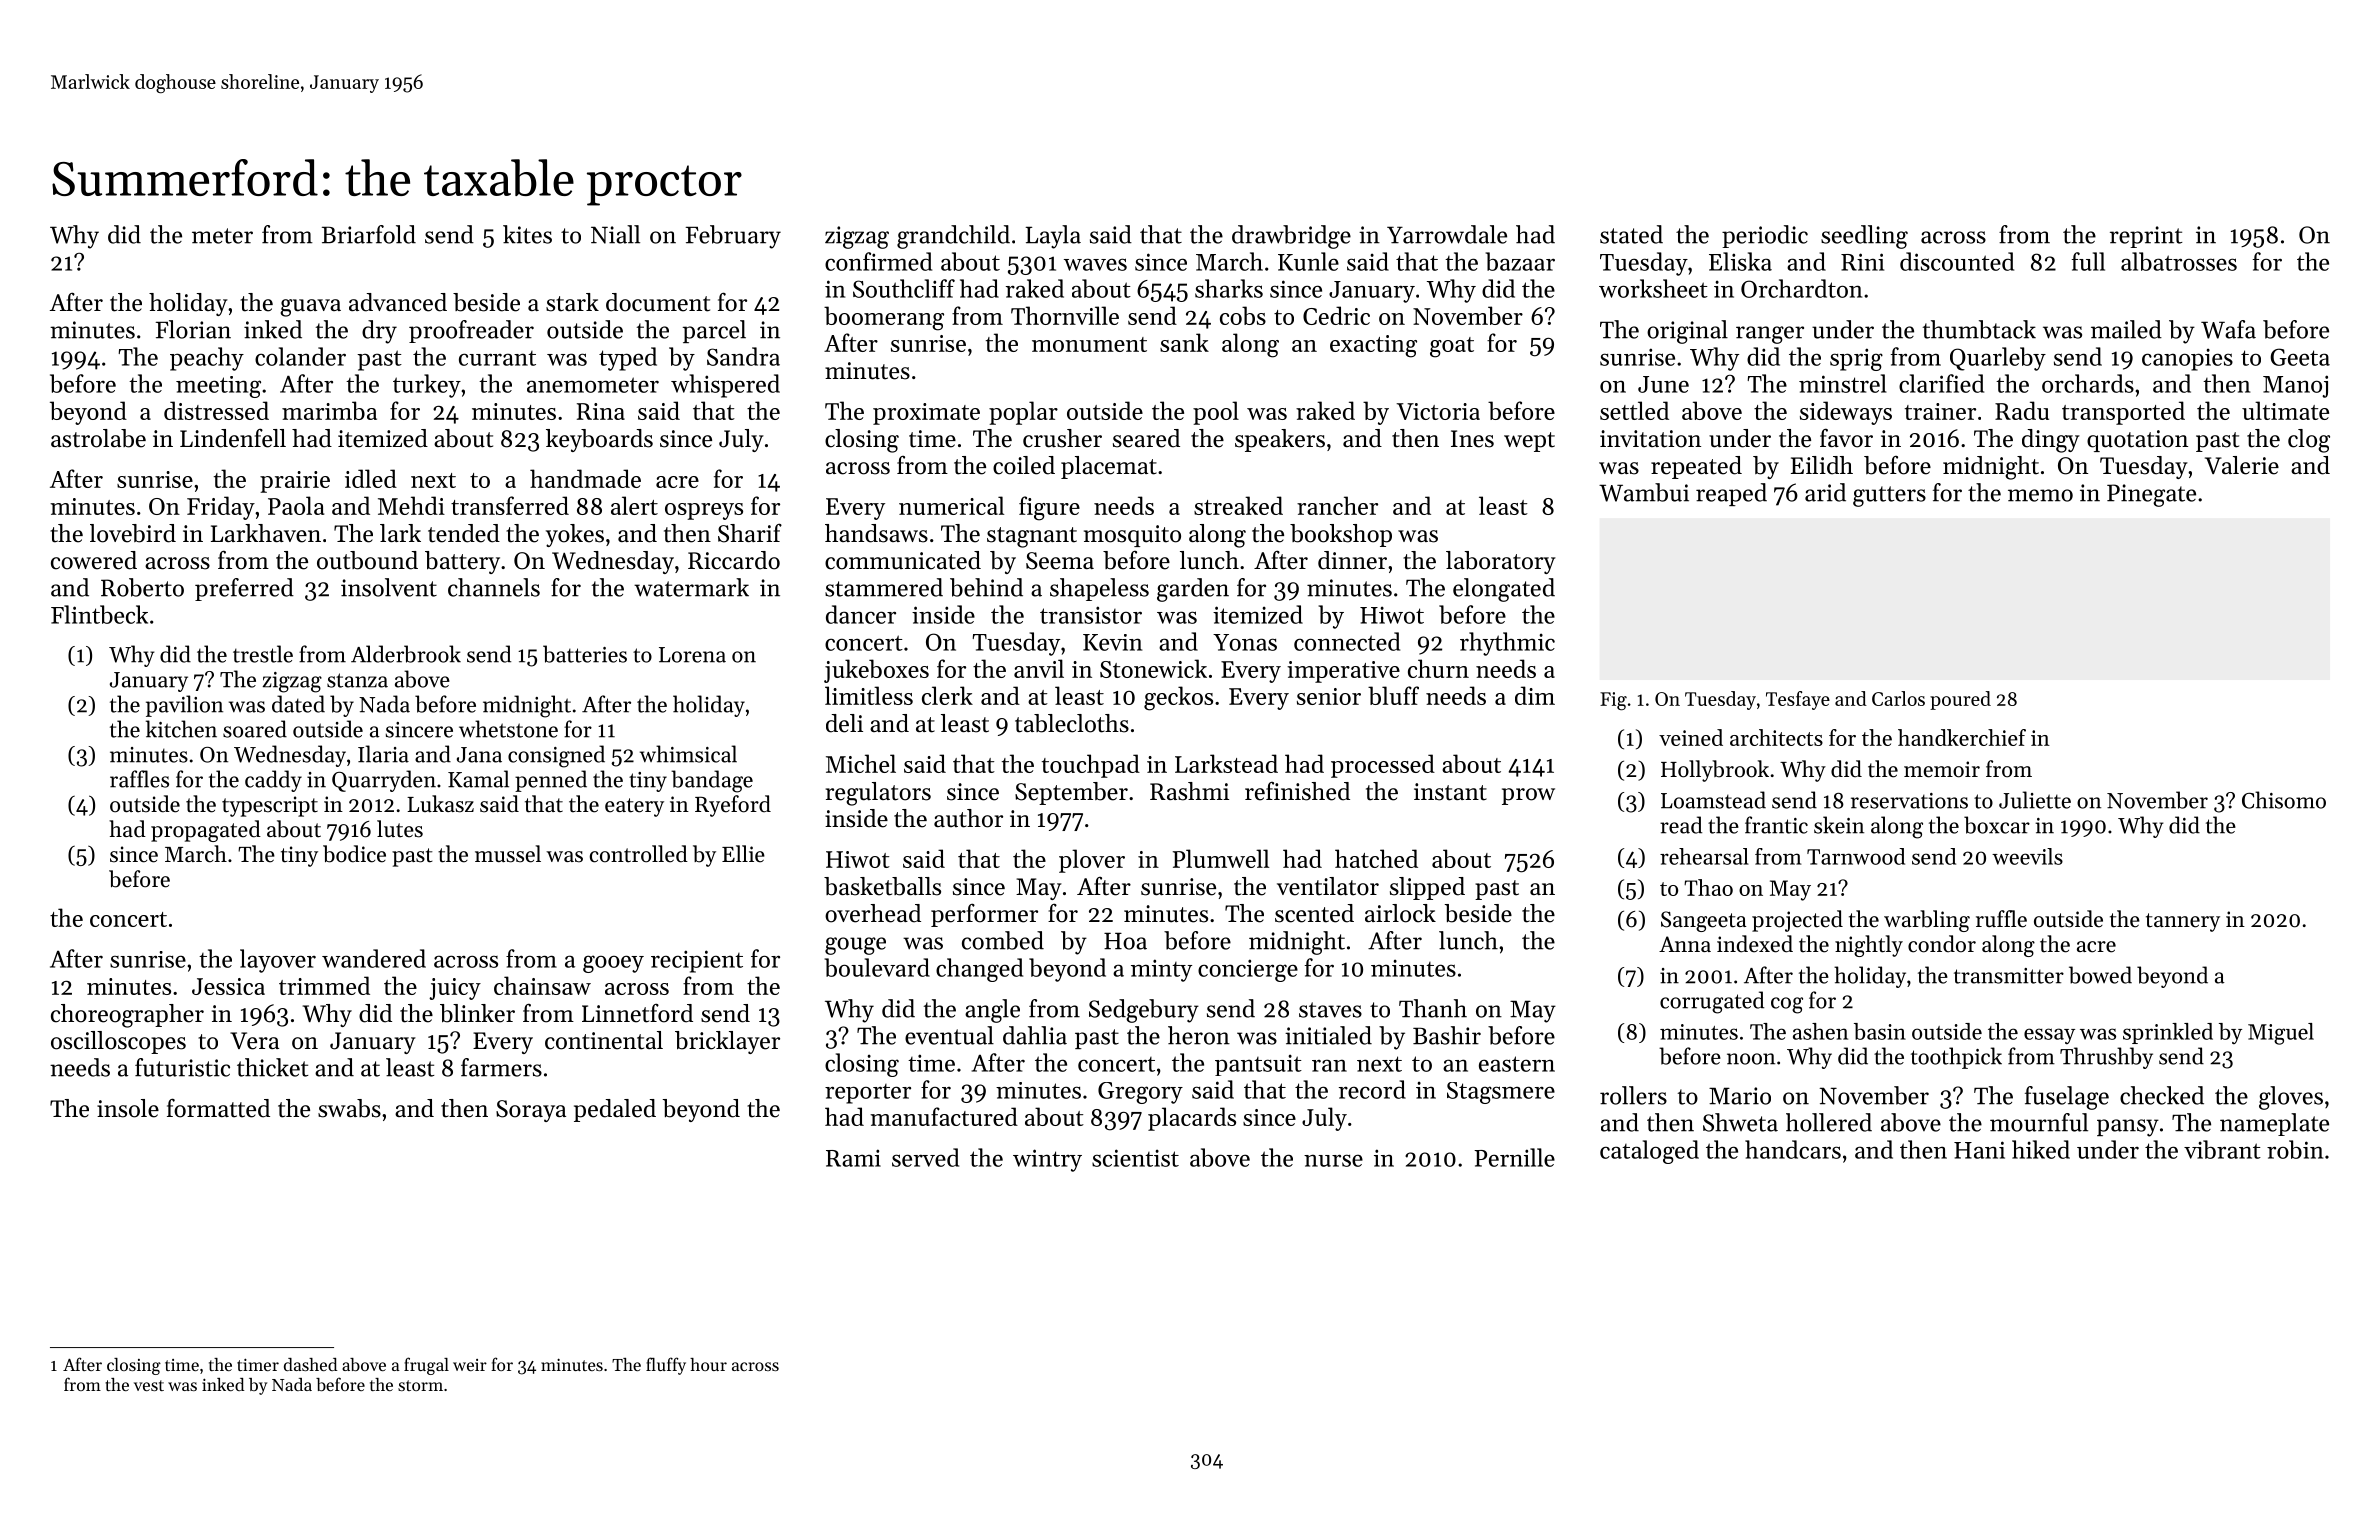 The image size is (2380, 1540). I want to click on Hani, so click(1979, 1150).
